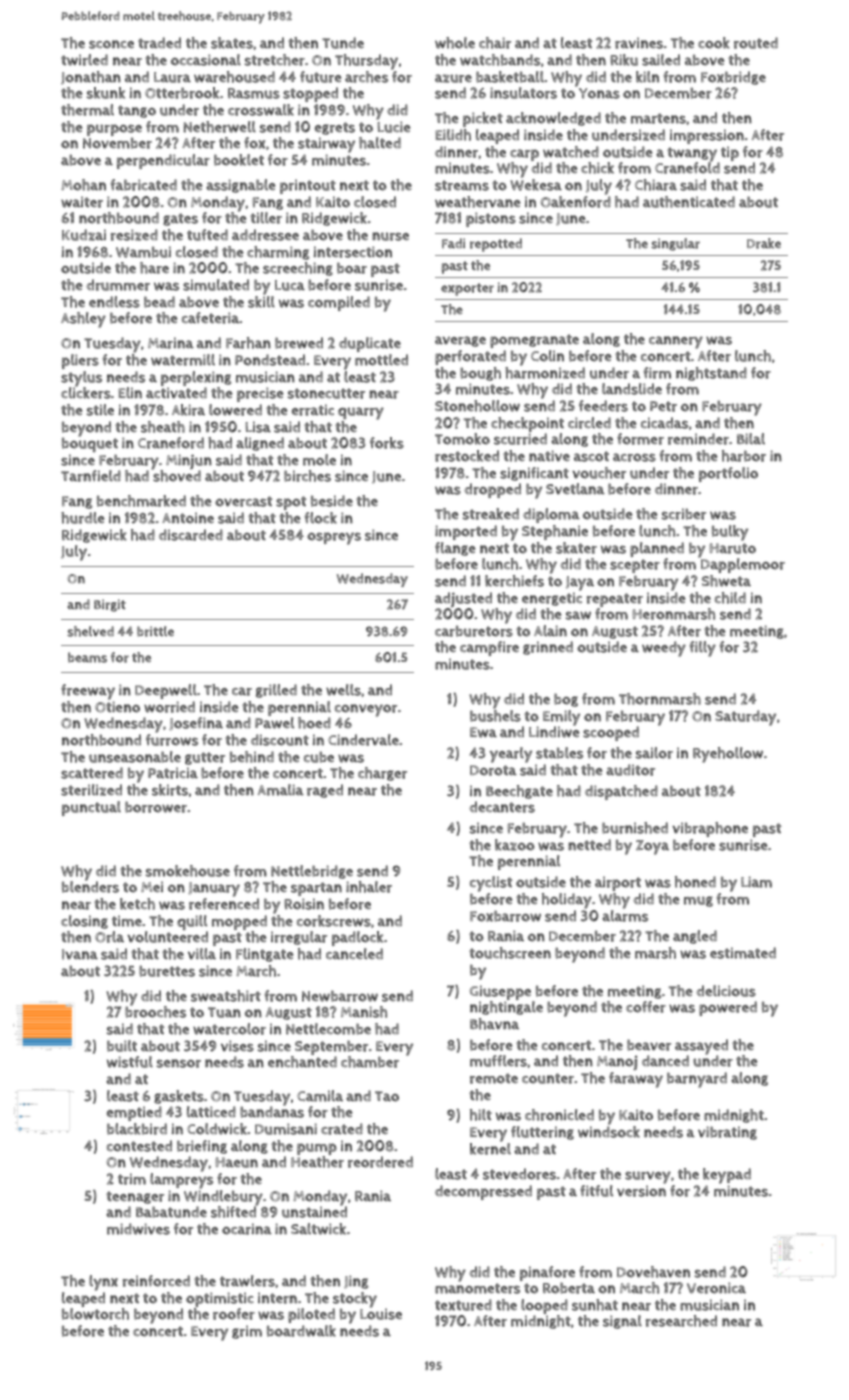 The image size is (849, 1400). I want to click on Zoya, so click(652, 847).
